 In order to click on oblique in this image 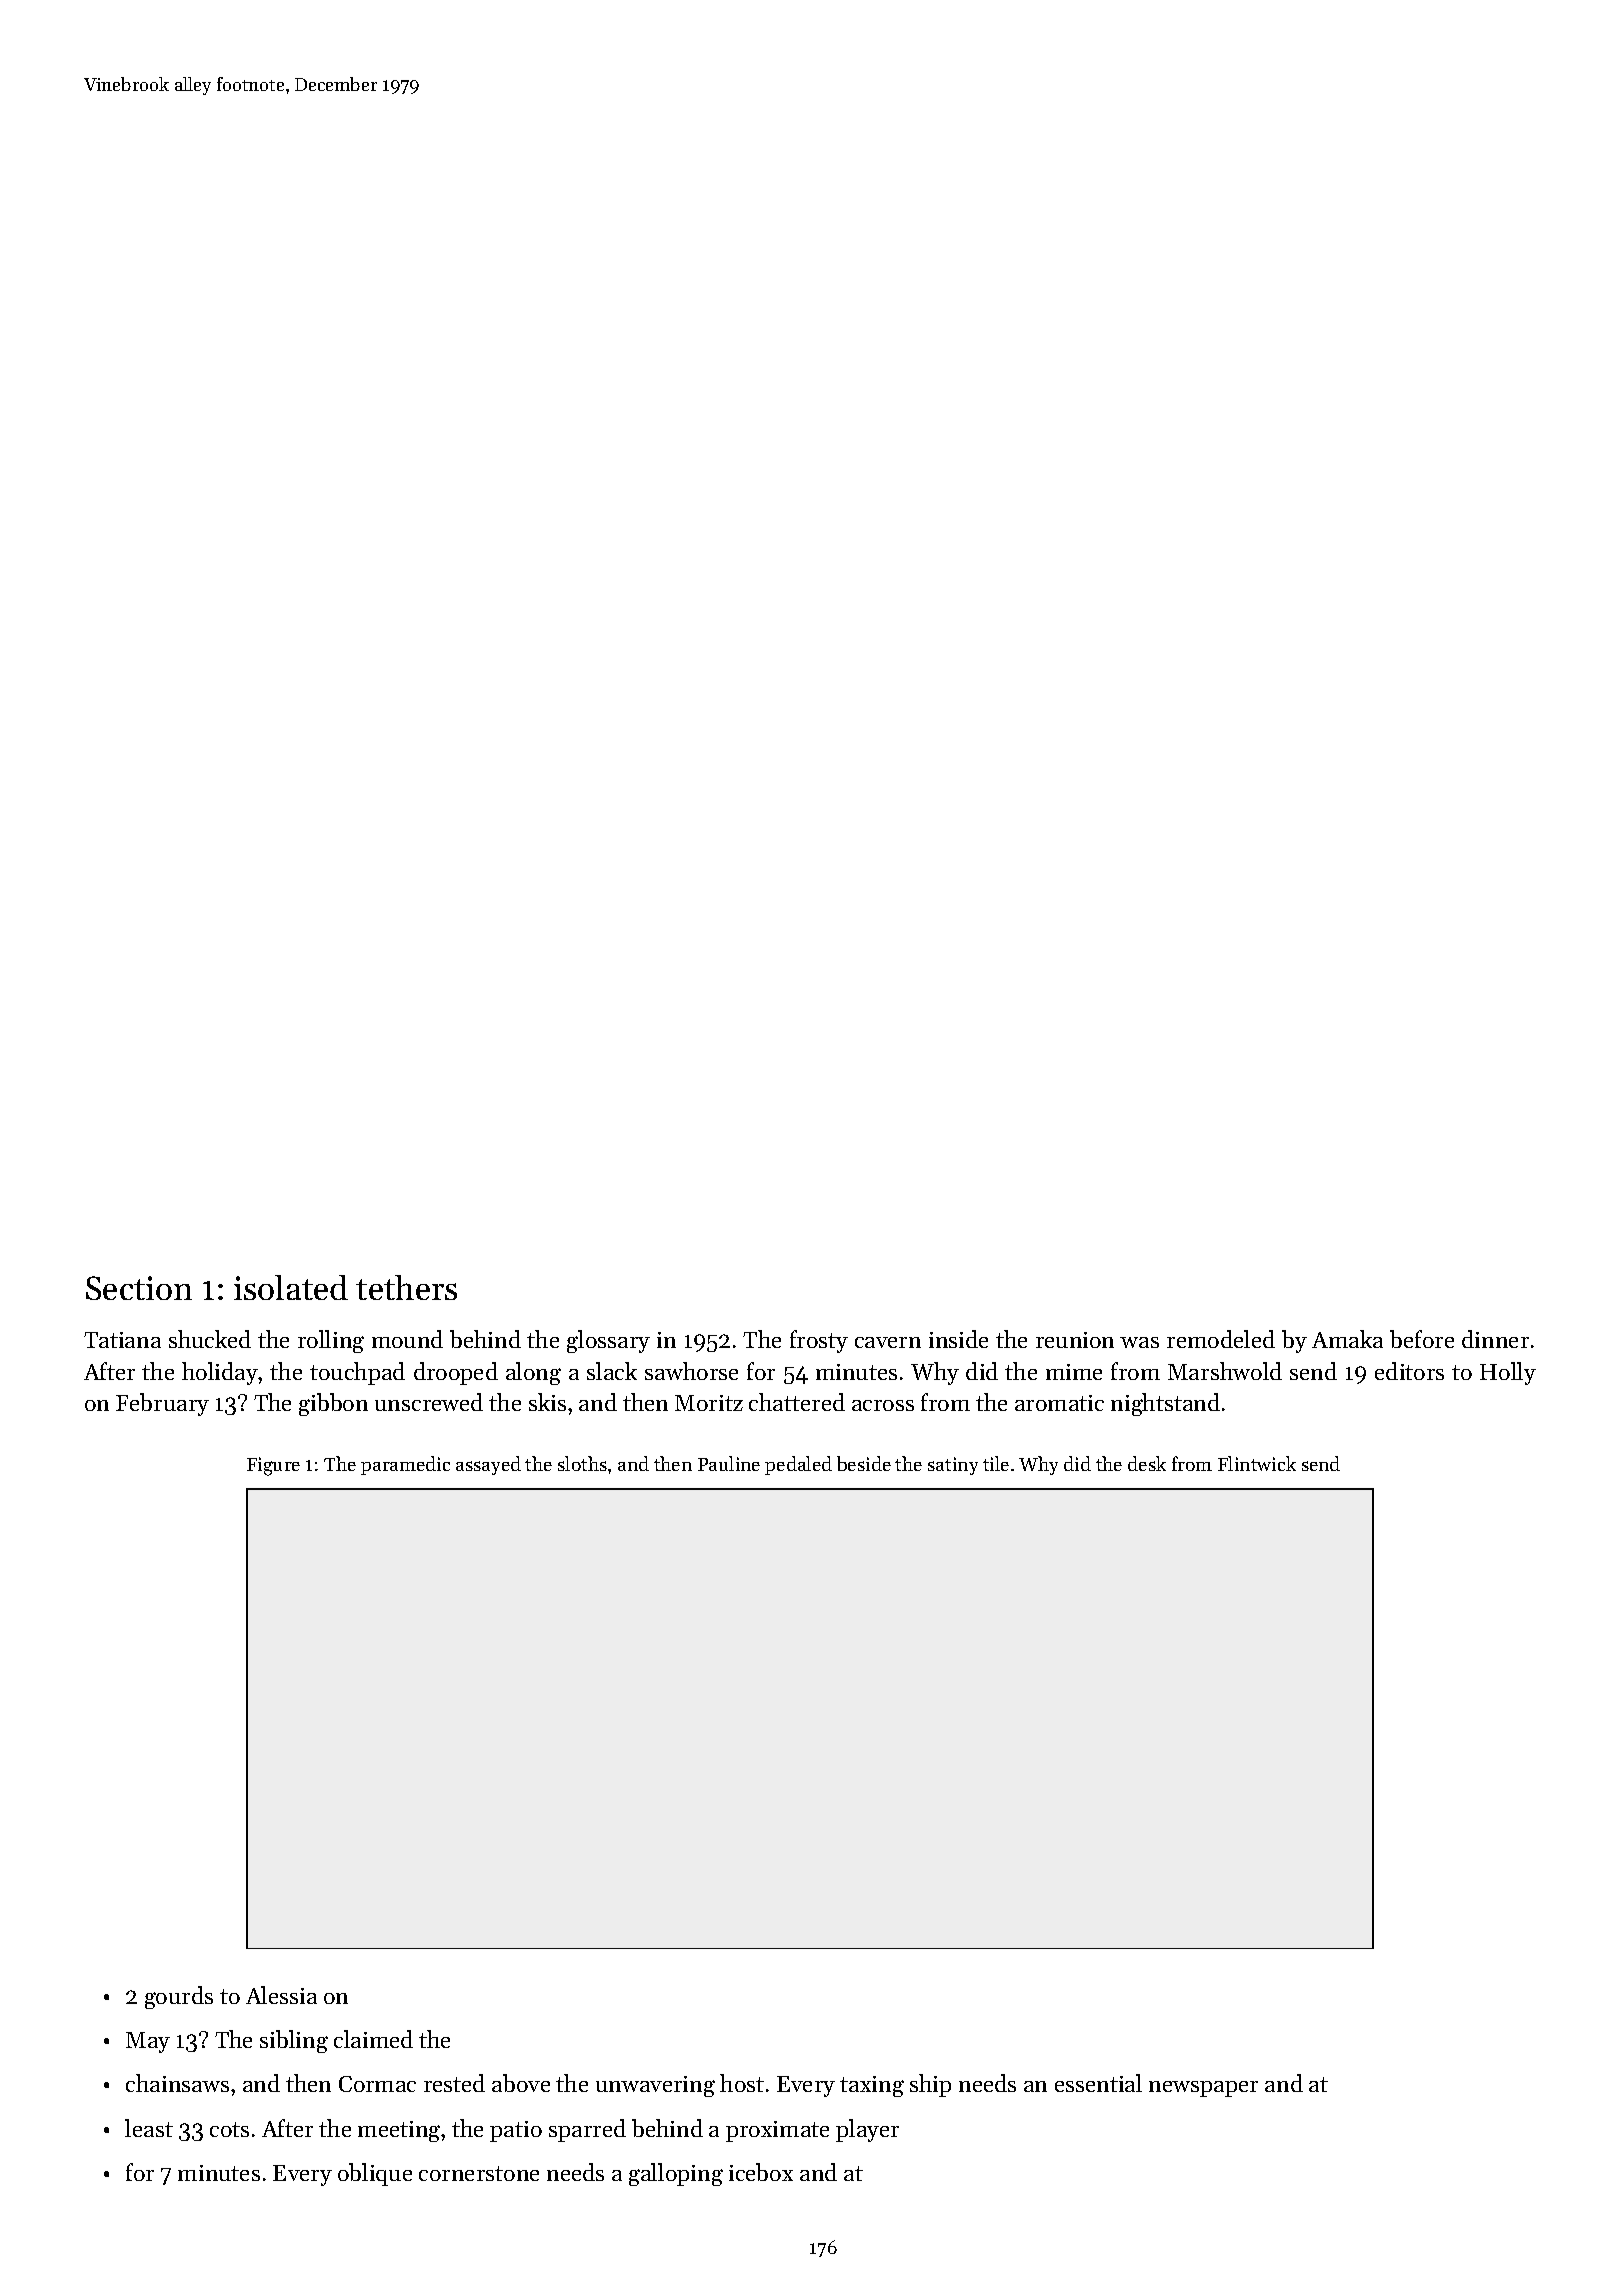, I will do `click(375, 2174)`.
